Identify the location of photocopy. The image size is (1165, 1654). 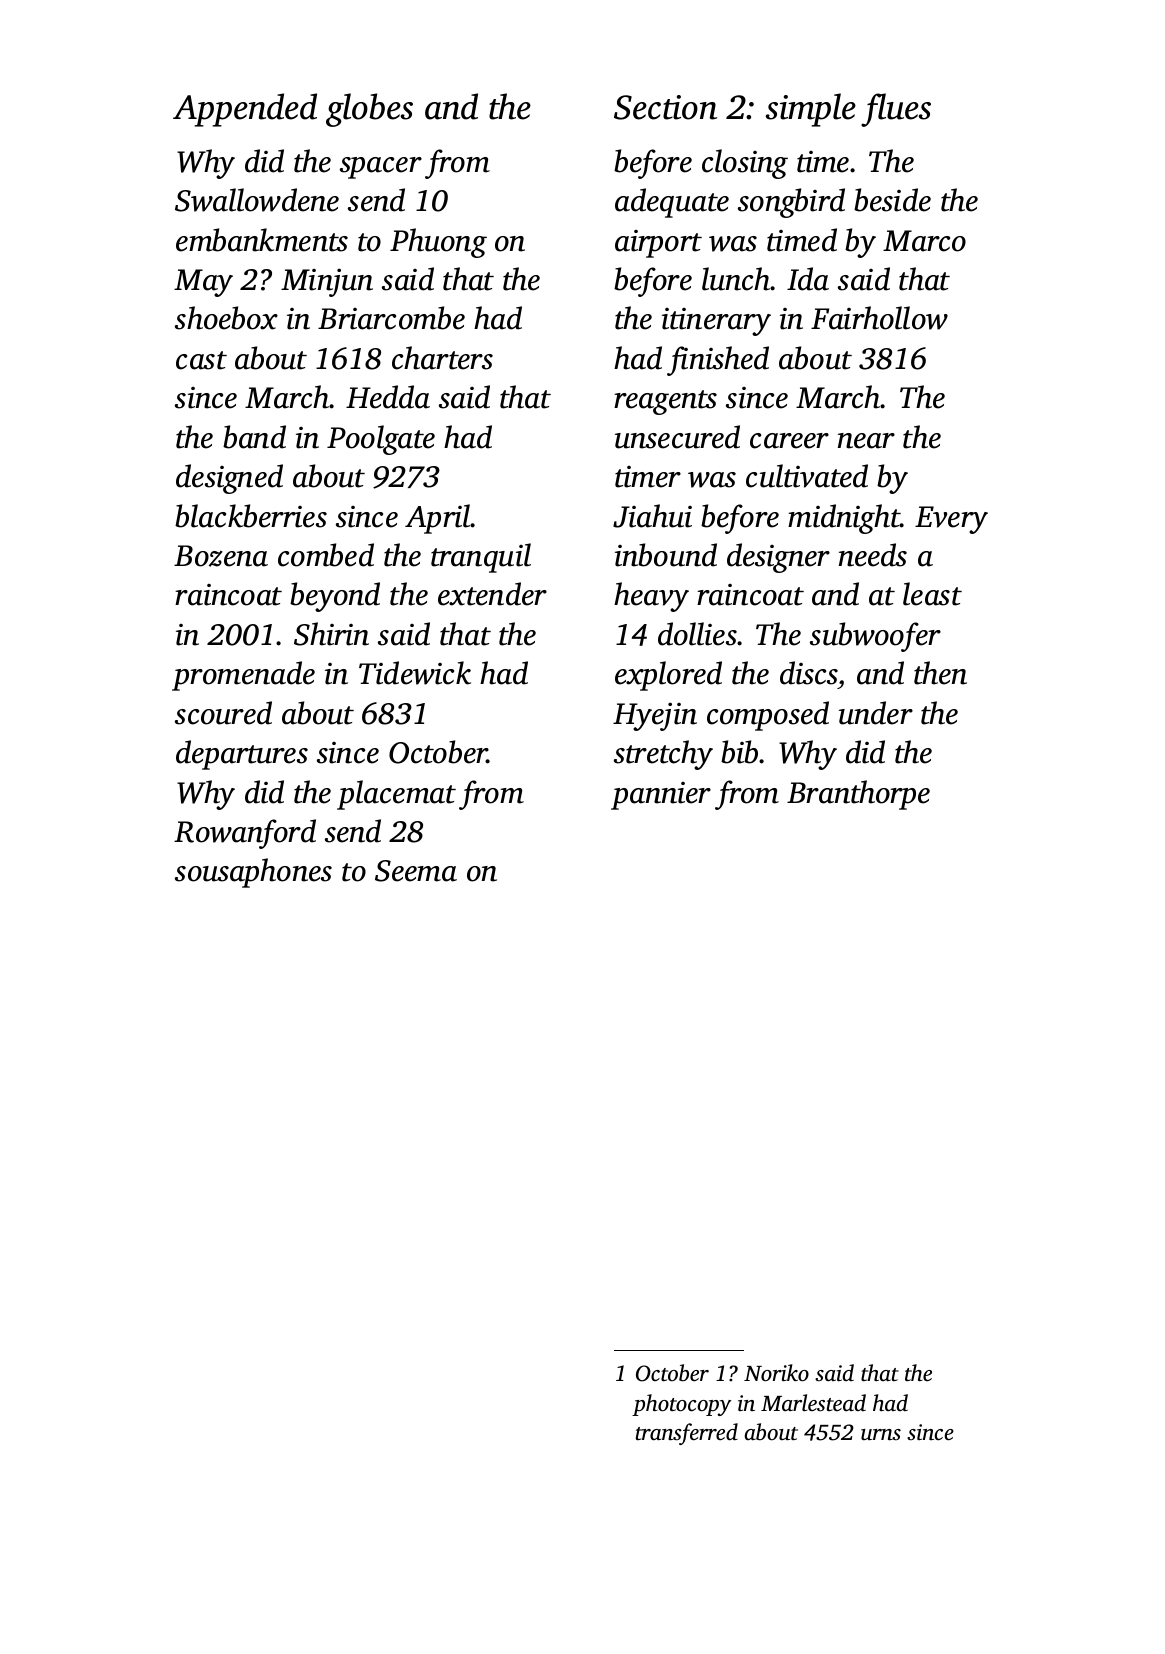
(681, 1405).
